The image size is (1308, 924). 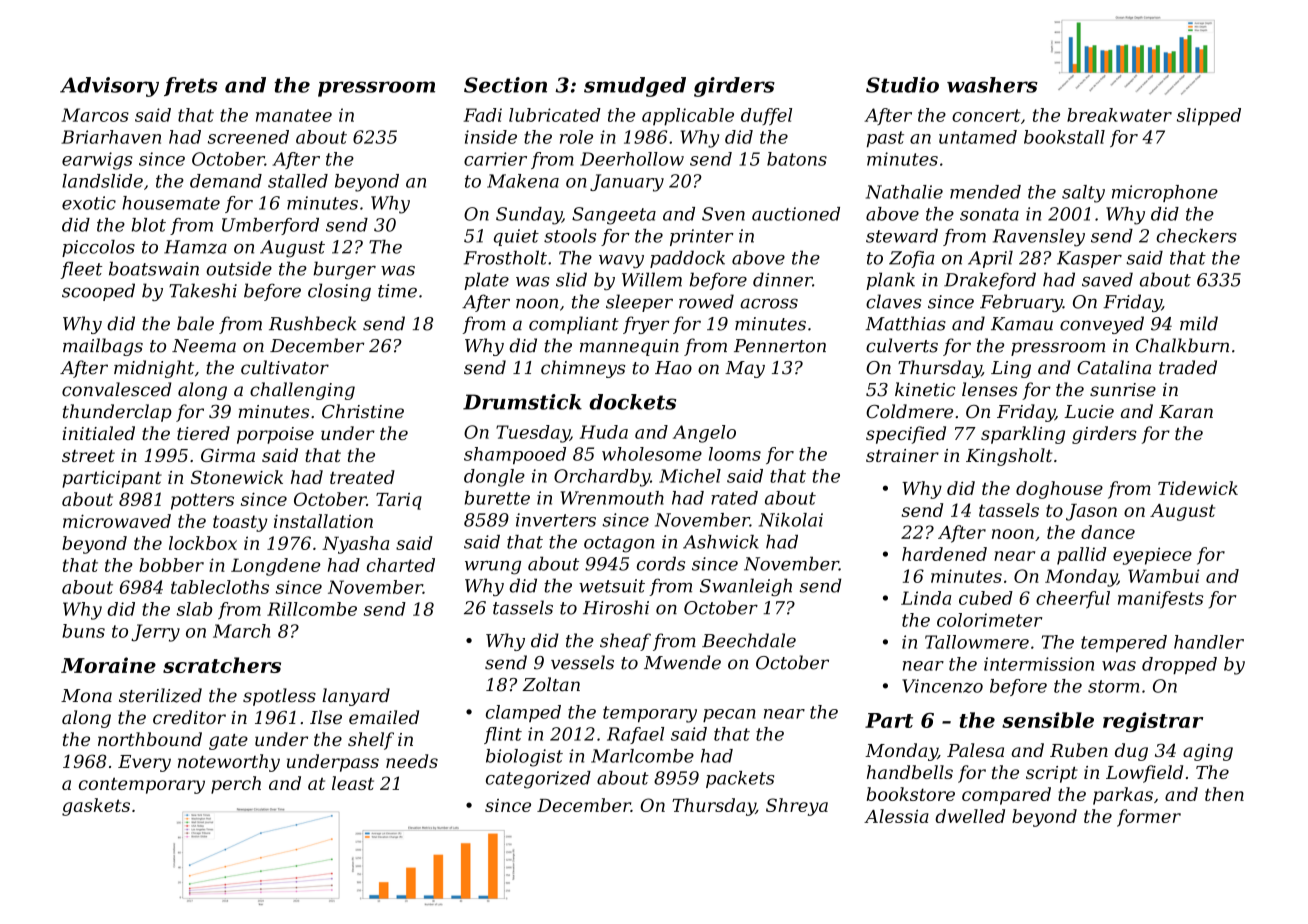 I want to click on Hamza, so click(x=195, y=247).
